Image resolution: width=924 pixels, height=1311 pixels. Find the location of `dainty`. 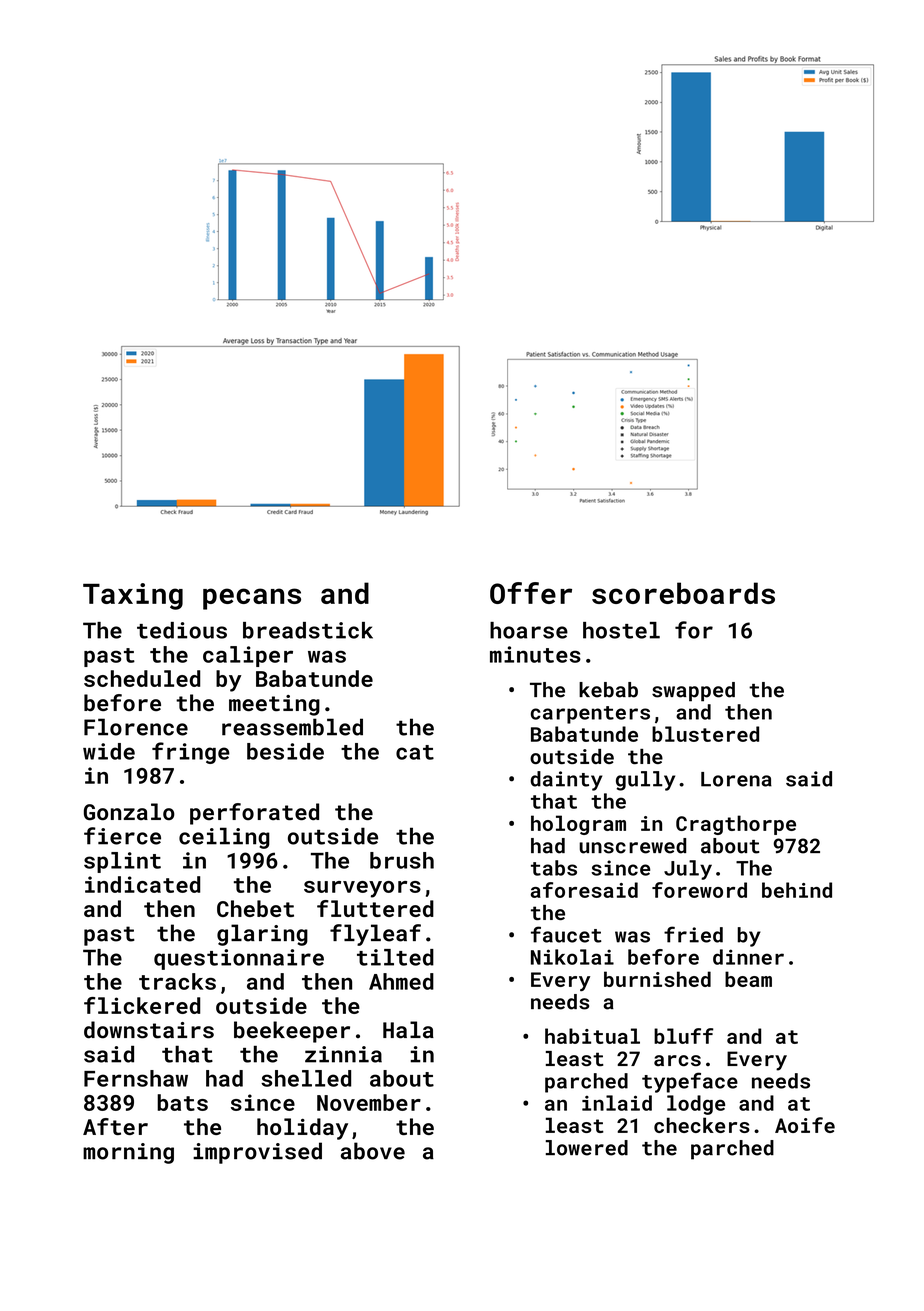

dainty is located at coordinates (566, 781).
